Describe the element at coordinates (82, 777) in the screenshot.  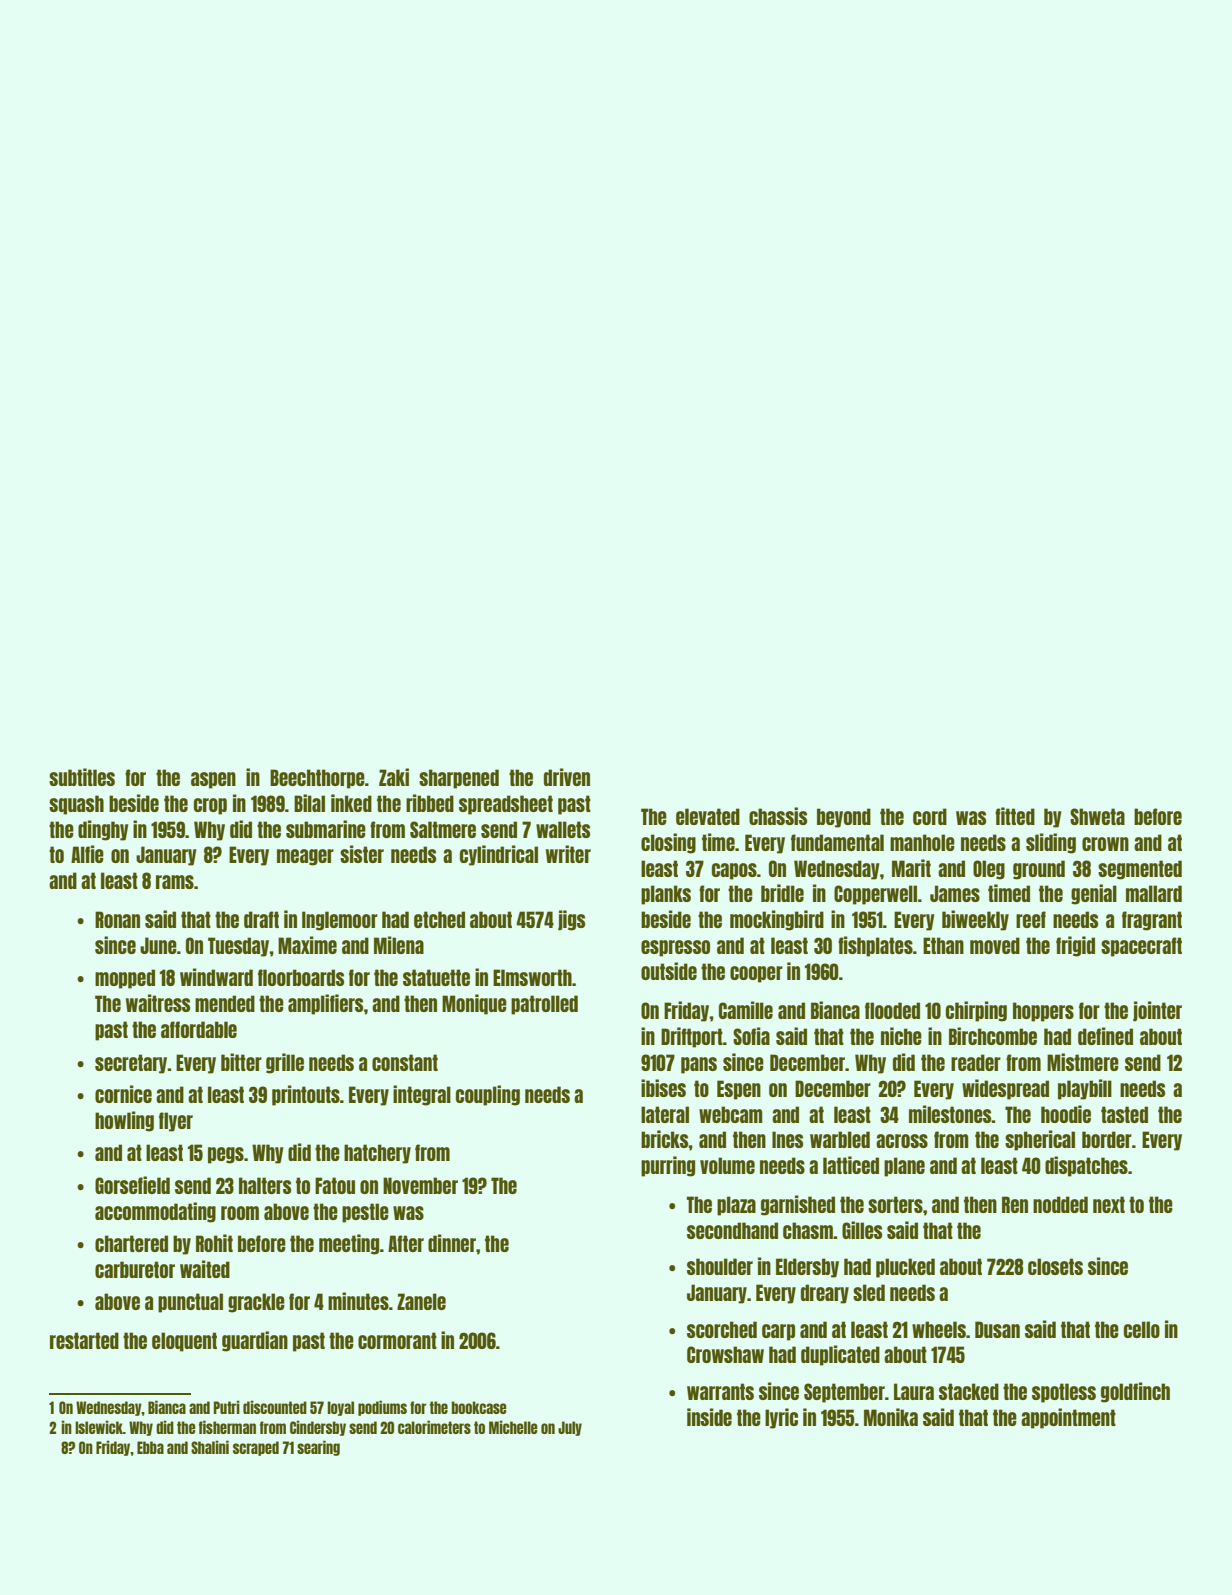
I see `subtitles` at that location.
